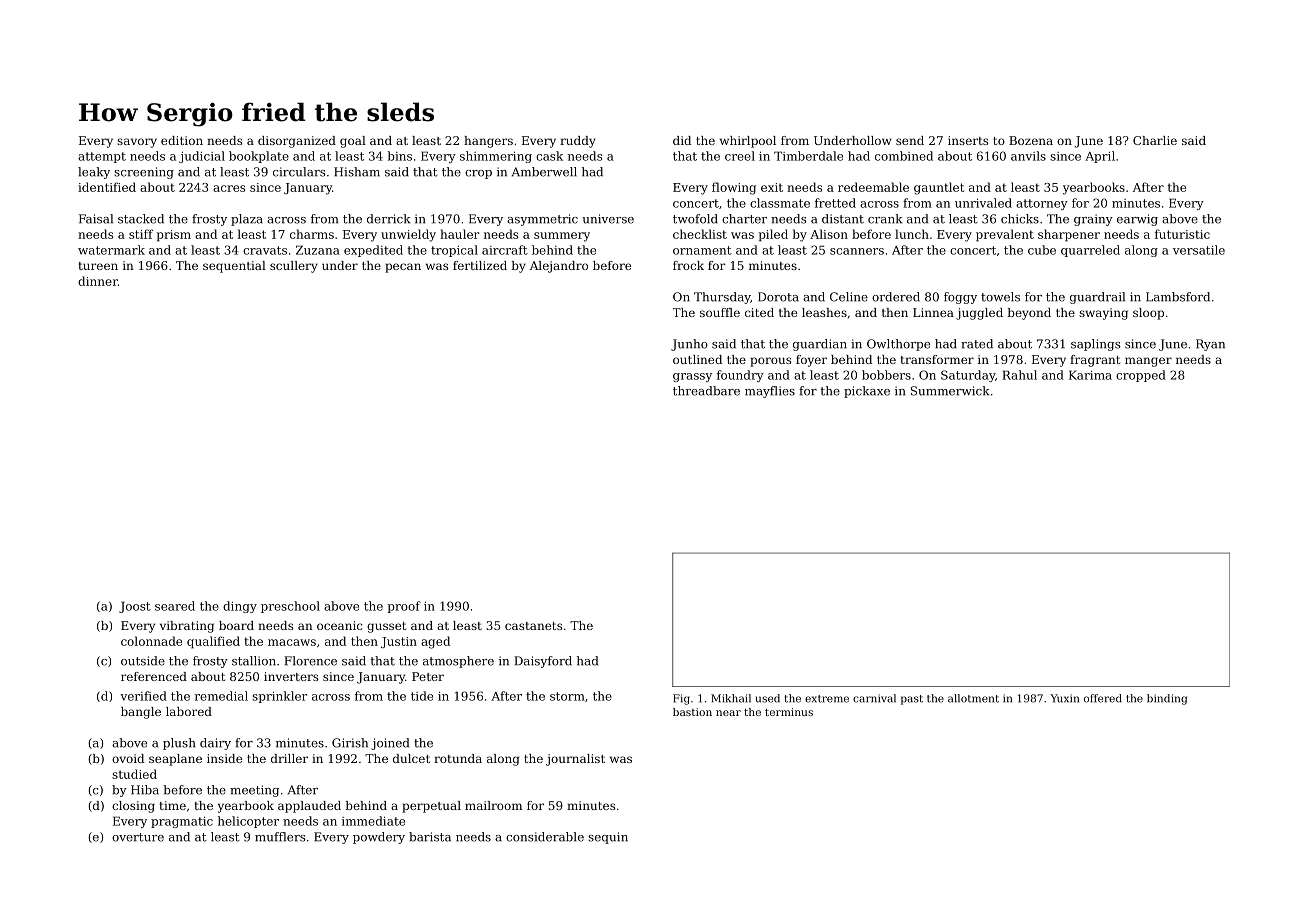  Describe the element at coordinates (98, 281) in the page. I see `dinner` at that location.
